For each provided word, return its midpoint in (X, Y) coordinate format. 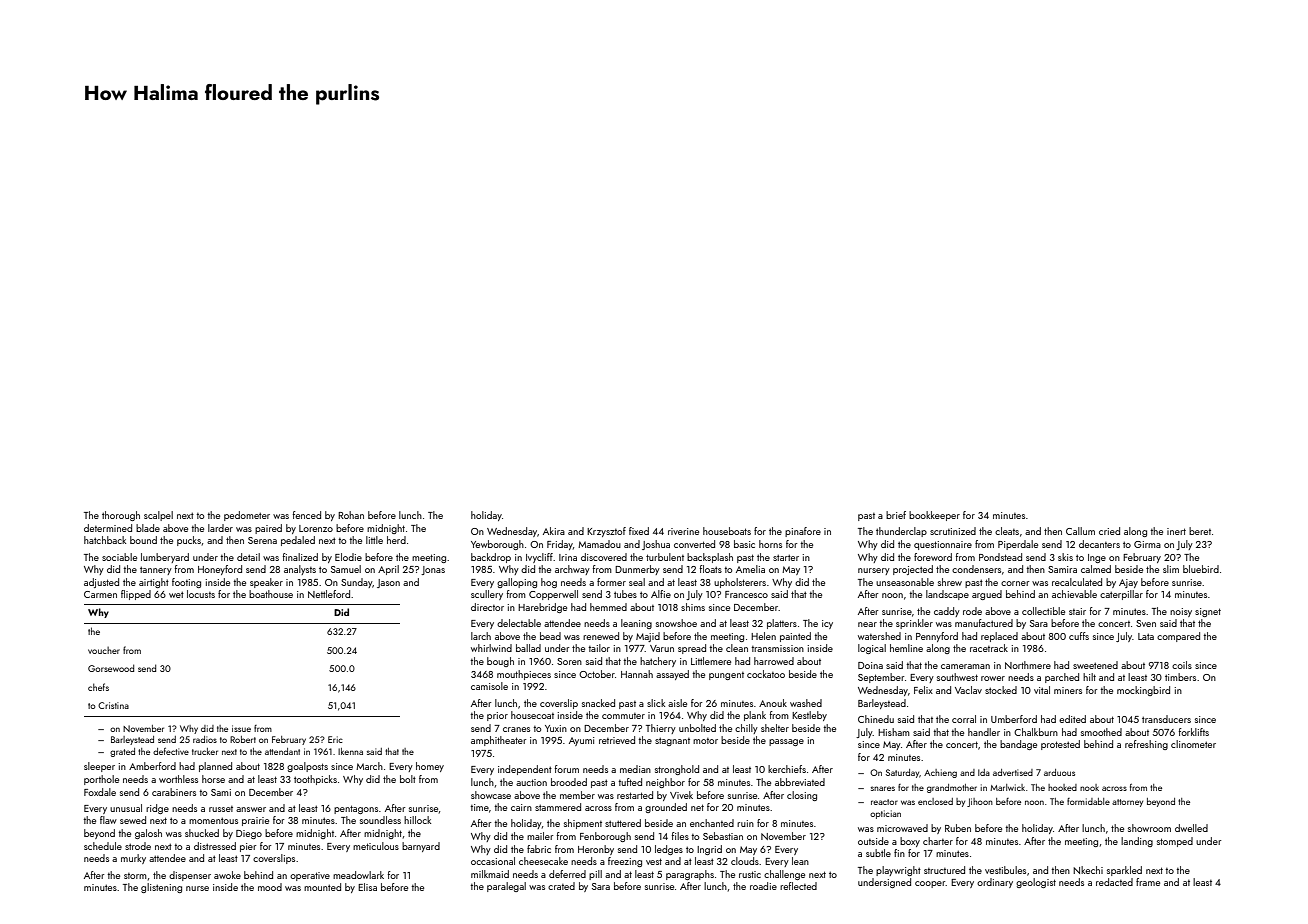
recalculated (1077, 582)
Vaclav (968, 690)
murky (133, 859)
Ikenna (350, 751)
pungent (726, 676)
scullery (487, 595)
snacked (598, 703)
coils (1182, 665)
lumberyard (165, 558)
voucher (104, 650)
